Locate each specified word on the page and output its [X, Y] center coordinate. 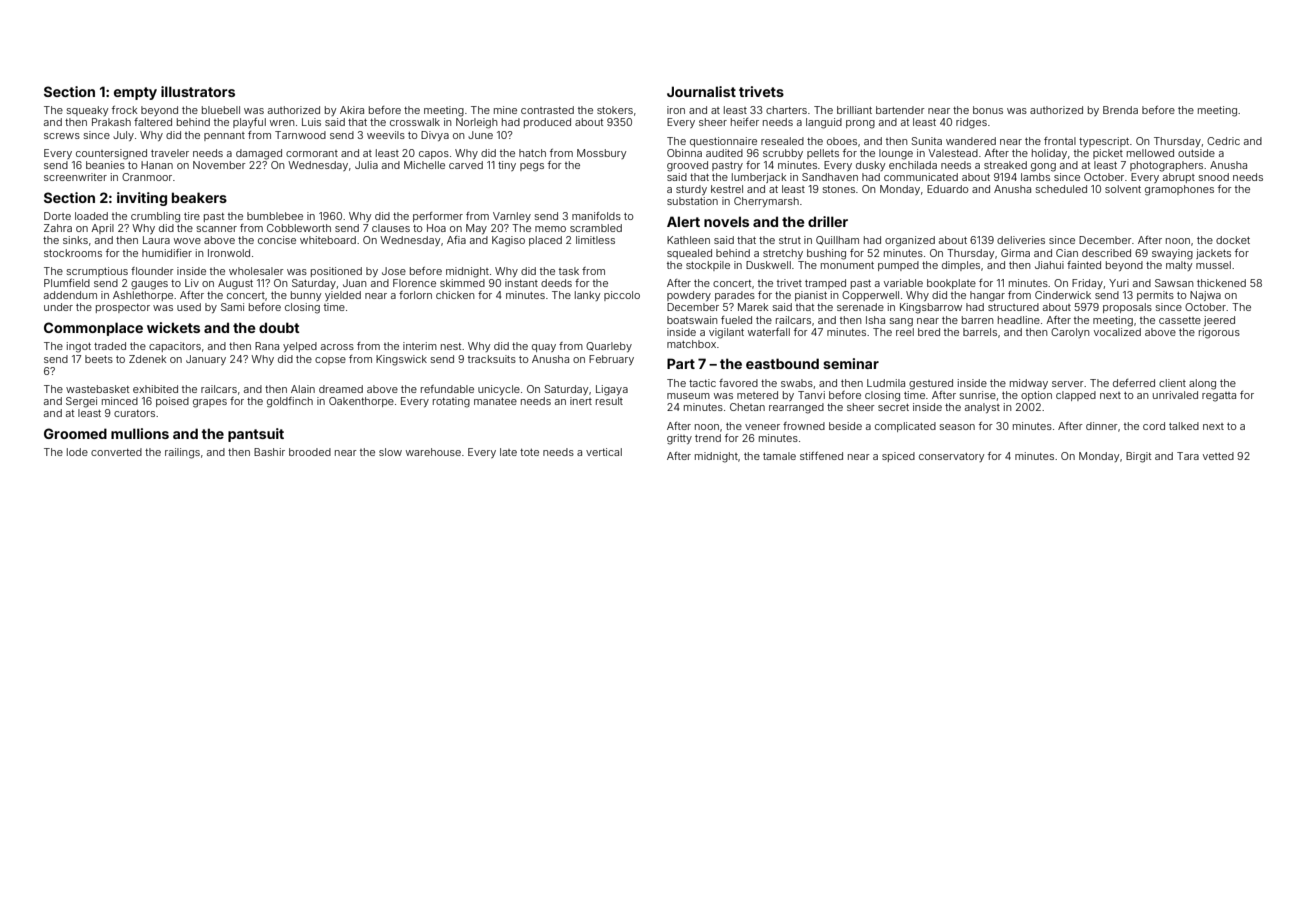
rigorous [1219, 333]
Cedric [1223, 141]
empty [135, 93]
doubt [279, 327]
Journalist [701, 91]
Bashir [269, 452]
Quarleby [609, 347]
